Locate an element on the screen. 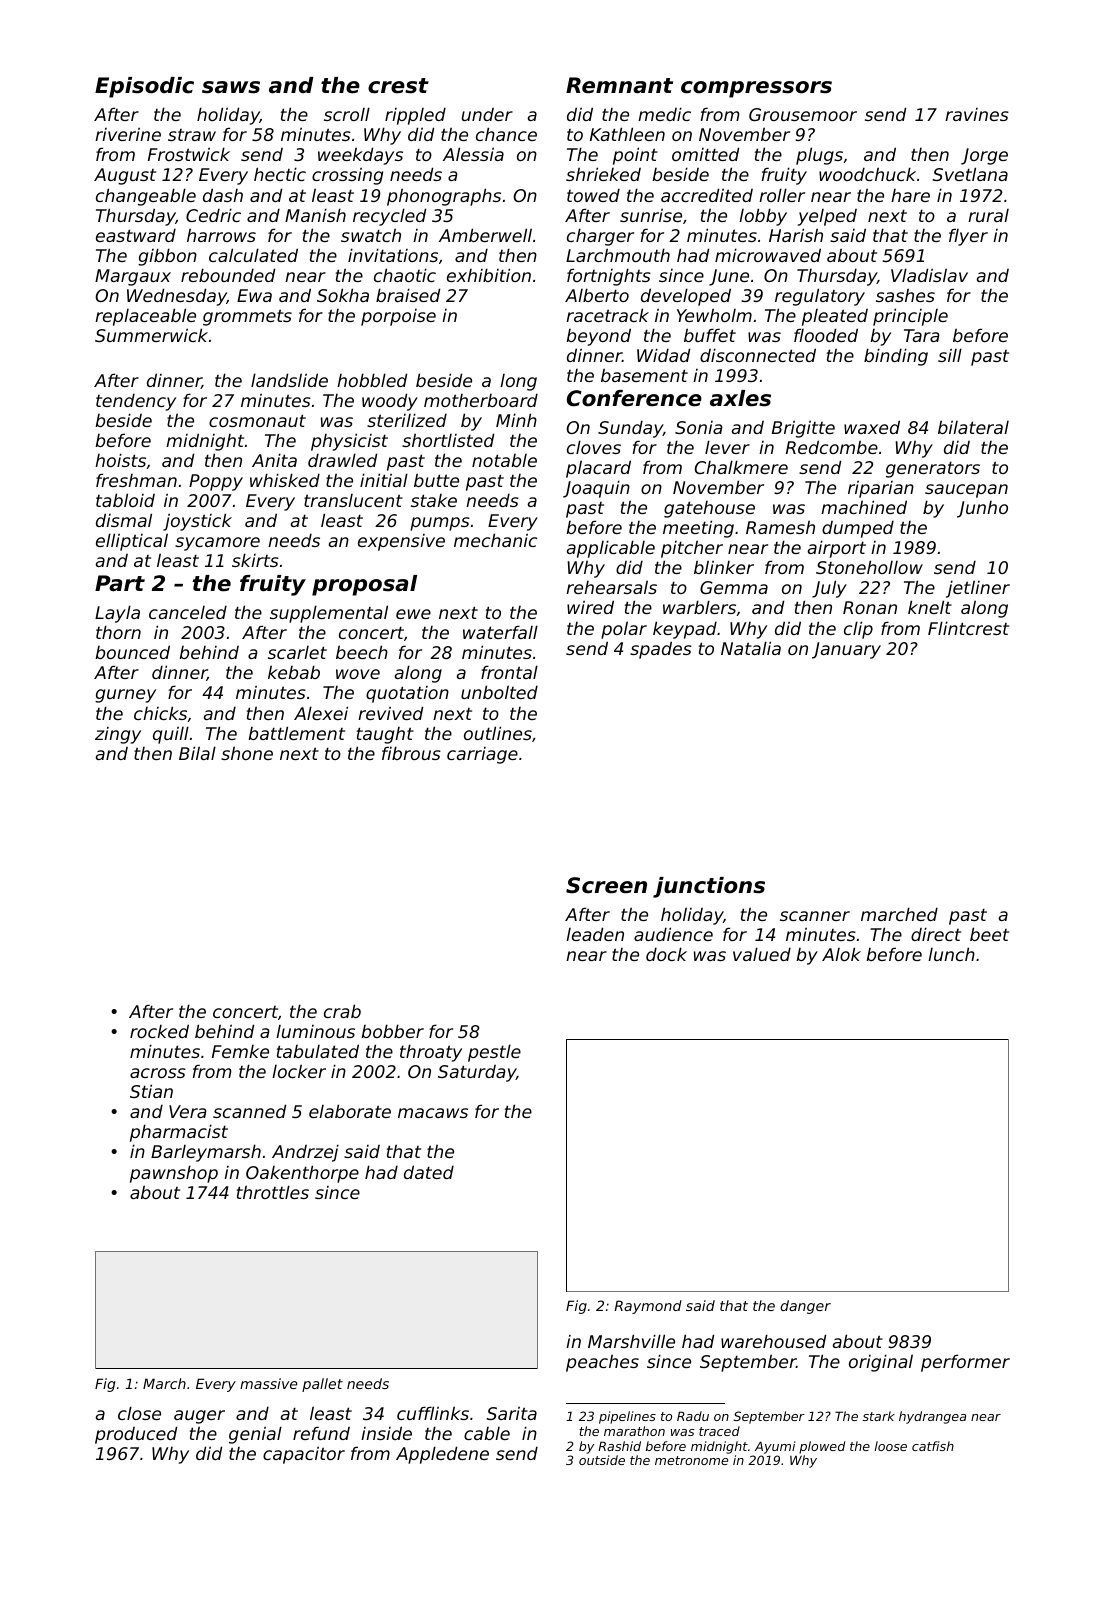 The width and height of the screenshot is (1104, 1599). riverine is located at coordinates (128, 134).
